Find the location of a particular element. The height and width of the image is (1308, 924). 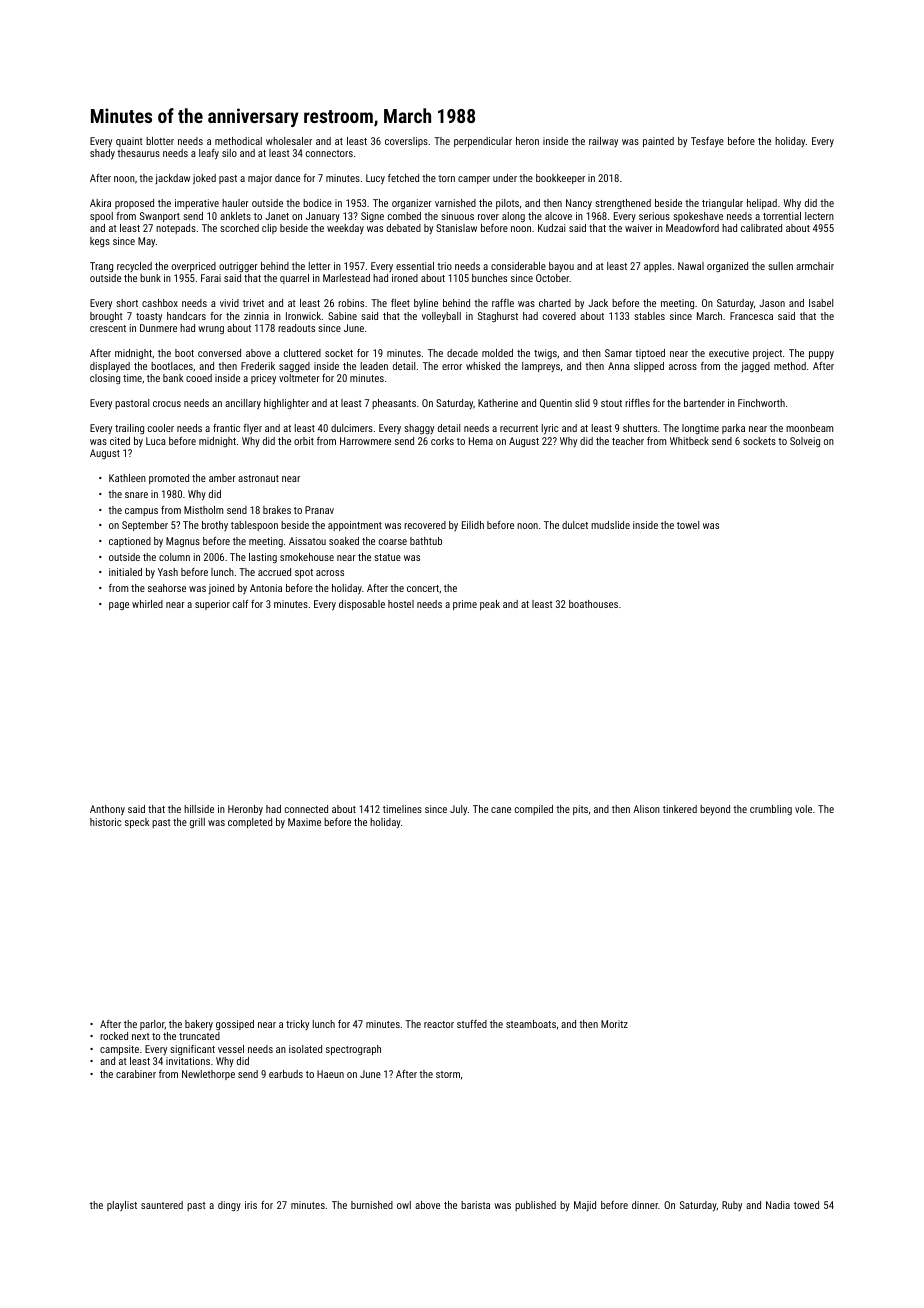

bakery is located at coordinates (199, 1025).
